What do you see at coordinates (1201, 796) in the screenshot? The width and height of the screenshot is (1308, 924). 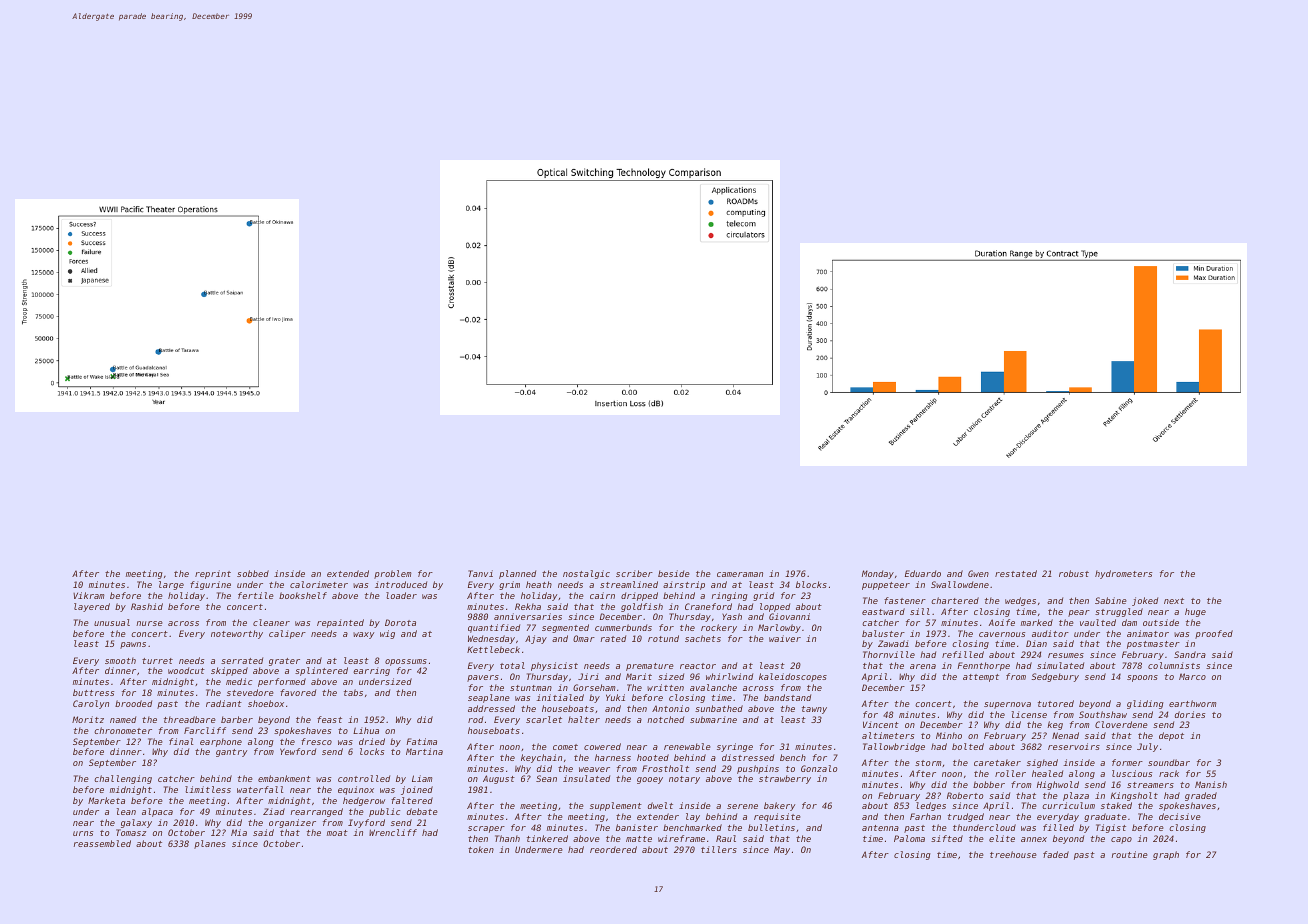 I see `graded` at bounding box center [1201, 796].
